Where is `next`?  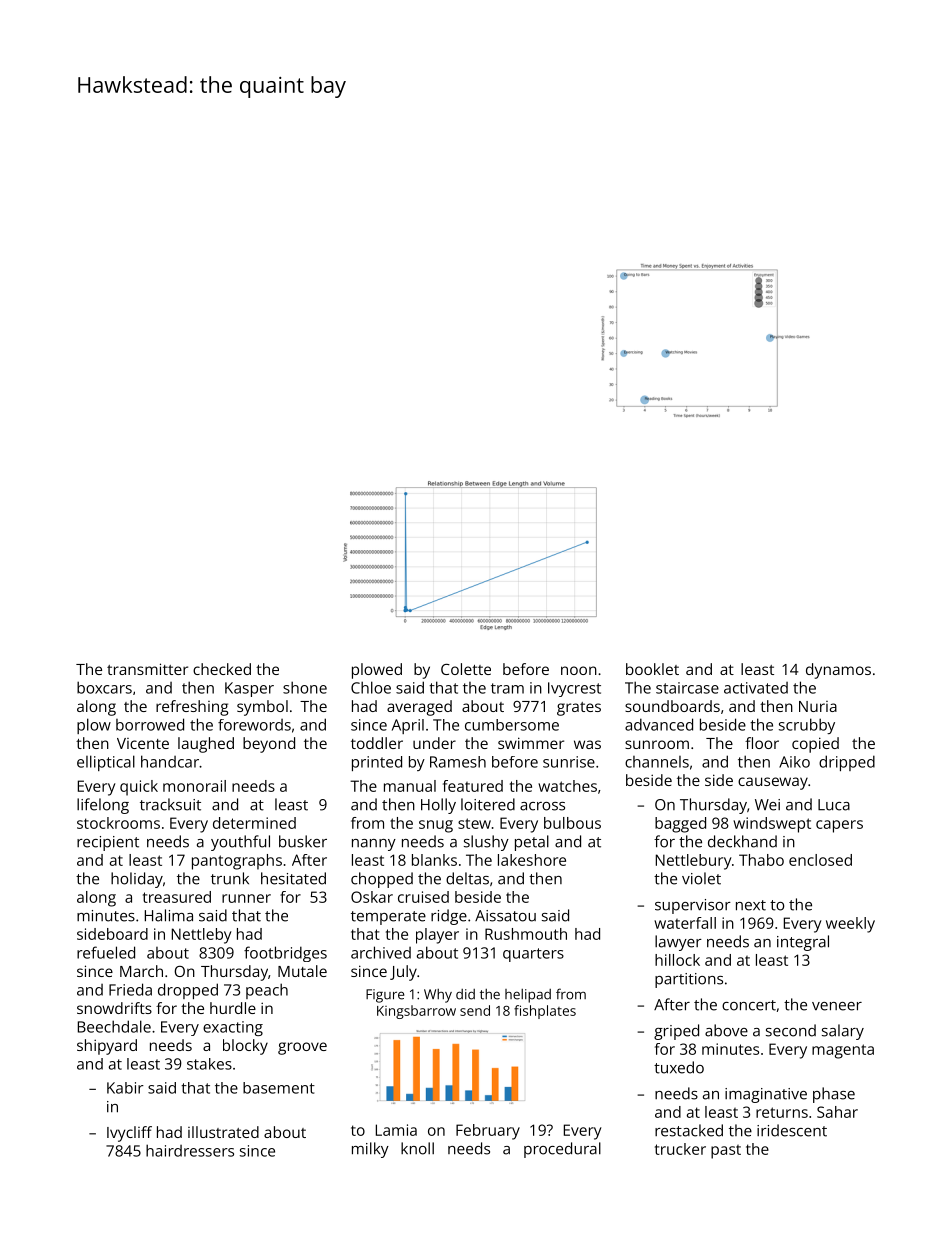 next is located at coordinates (751, 905).
